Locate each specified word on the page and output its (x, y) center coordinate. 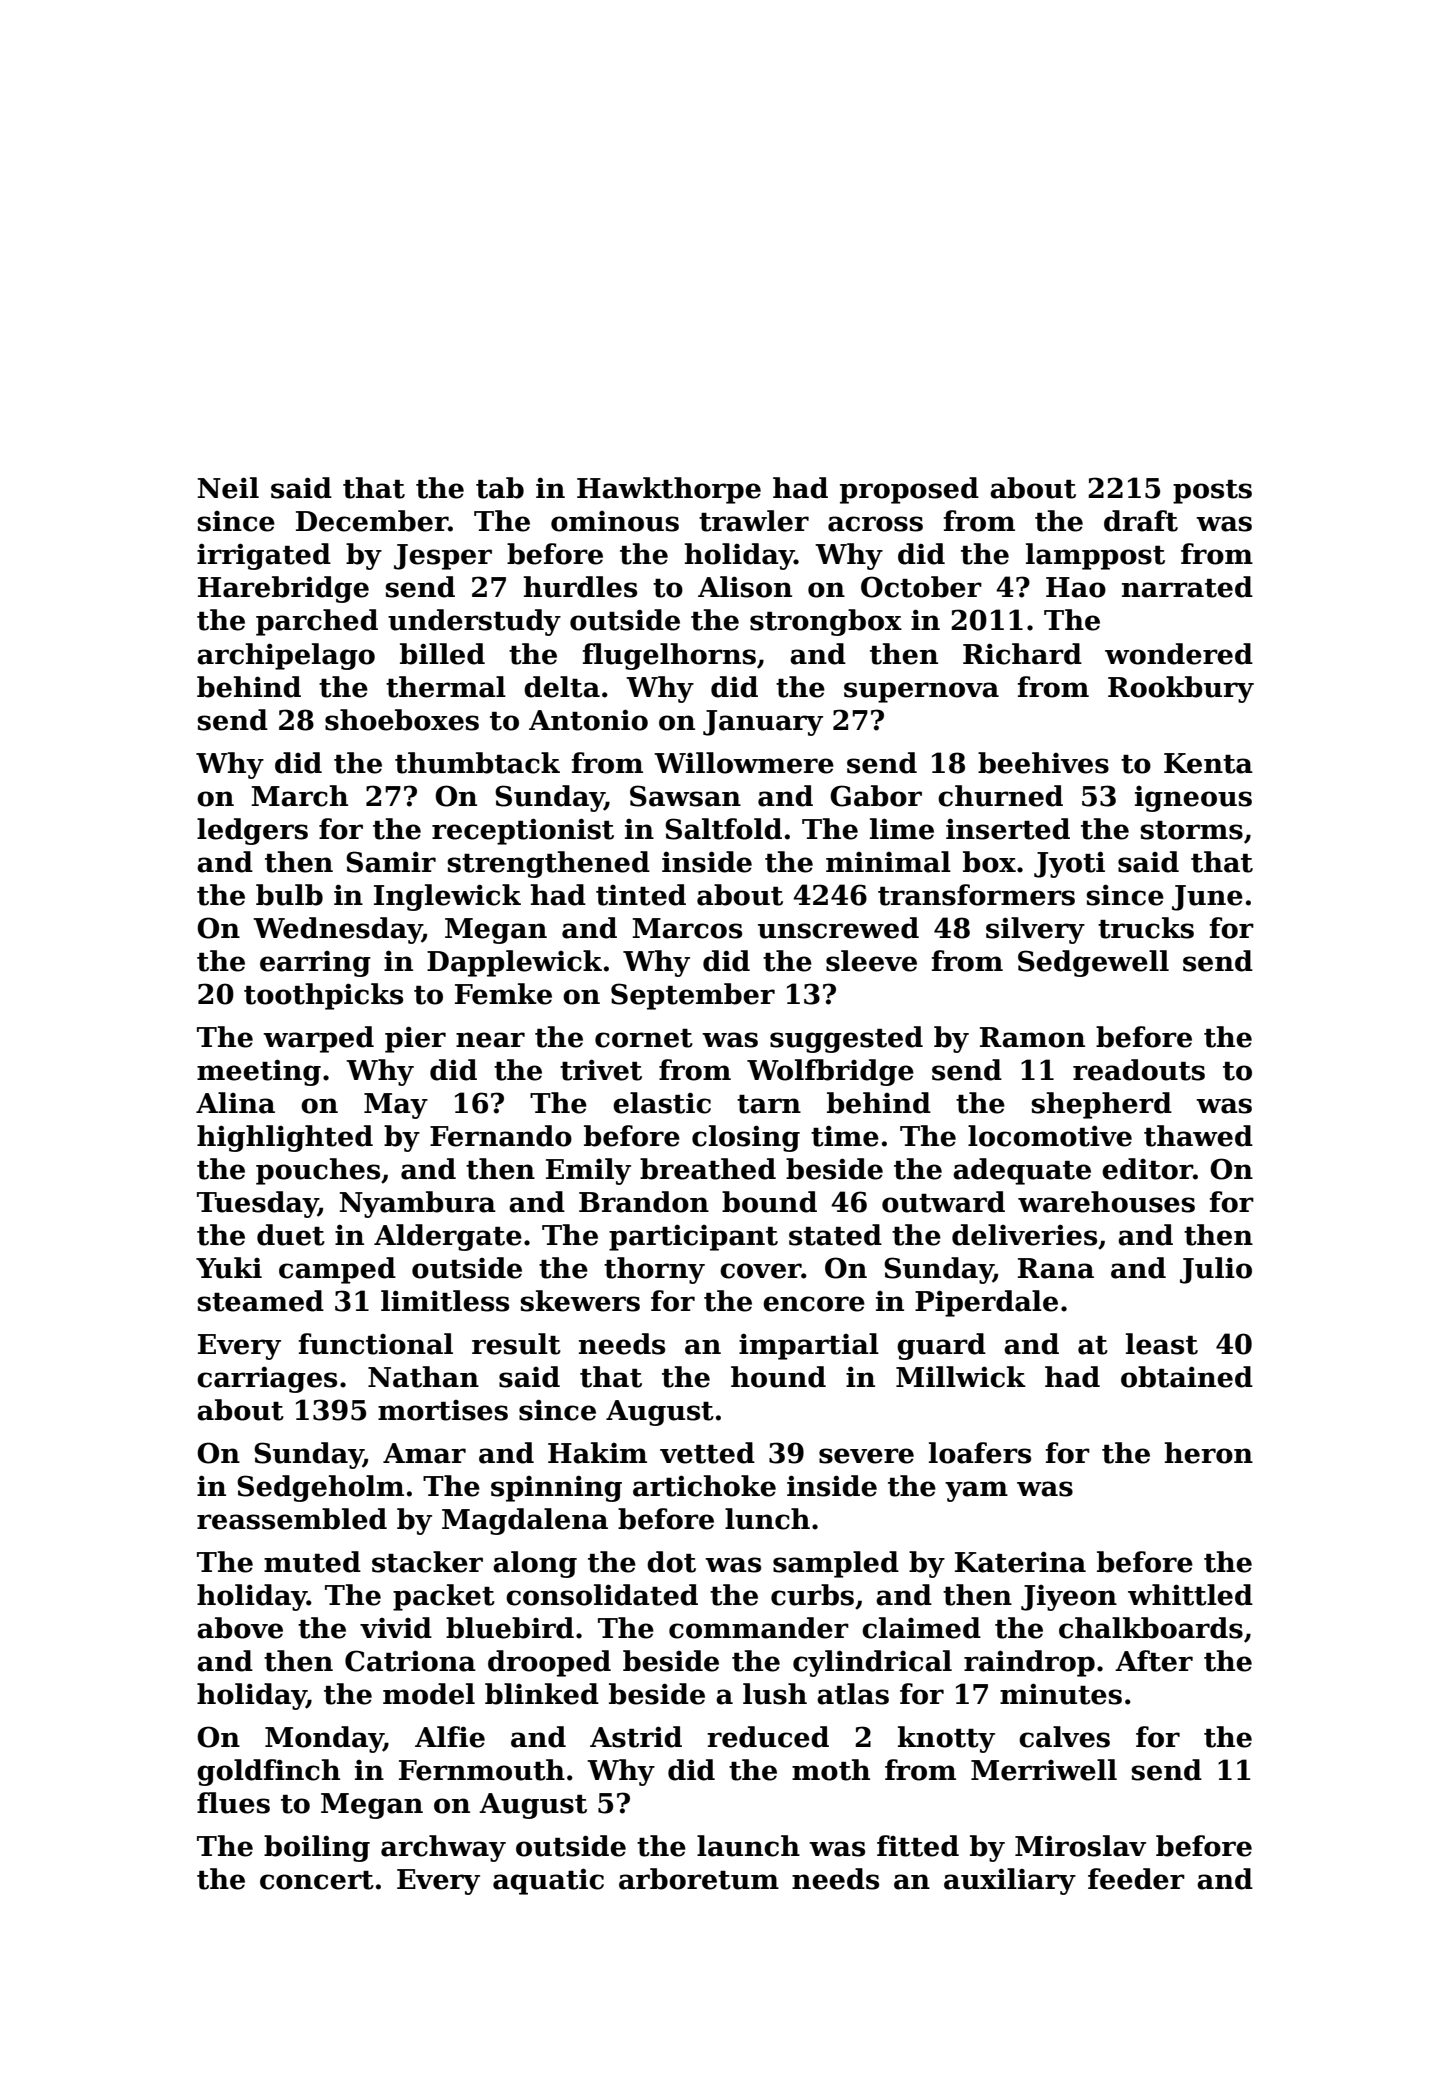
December (372, 521)
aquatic (548, 1881)
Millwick (961, 1377)
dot (671, 1562)
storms (1192, 830)
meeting (259, 1072)
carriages (267, 1379)
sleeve (871, 961)
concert (317, 1880)
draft (1141, 521)
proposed (909, 490)
